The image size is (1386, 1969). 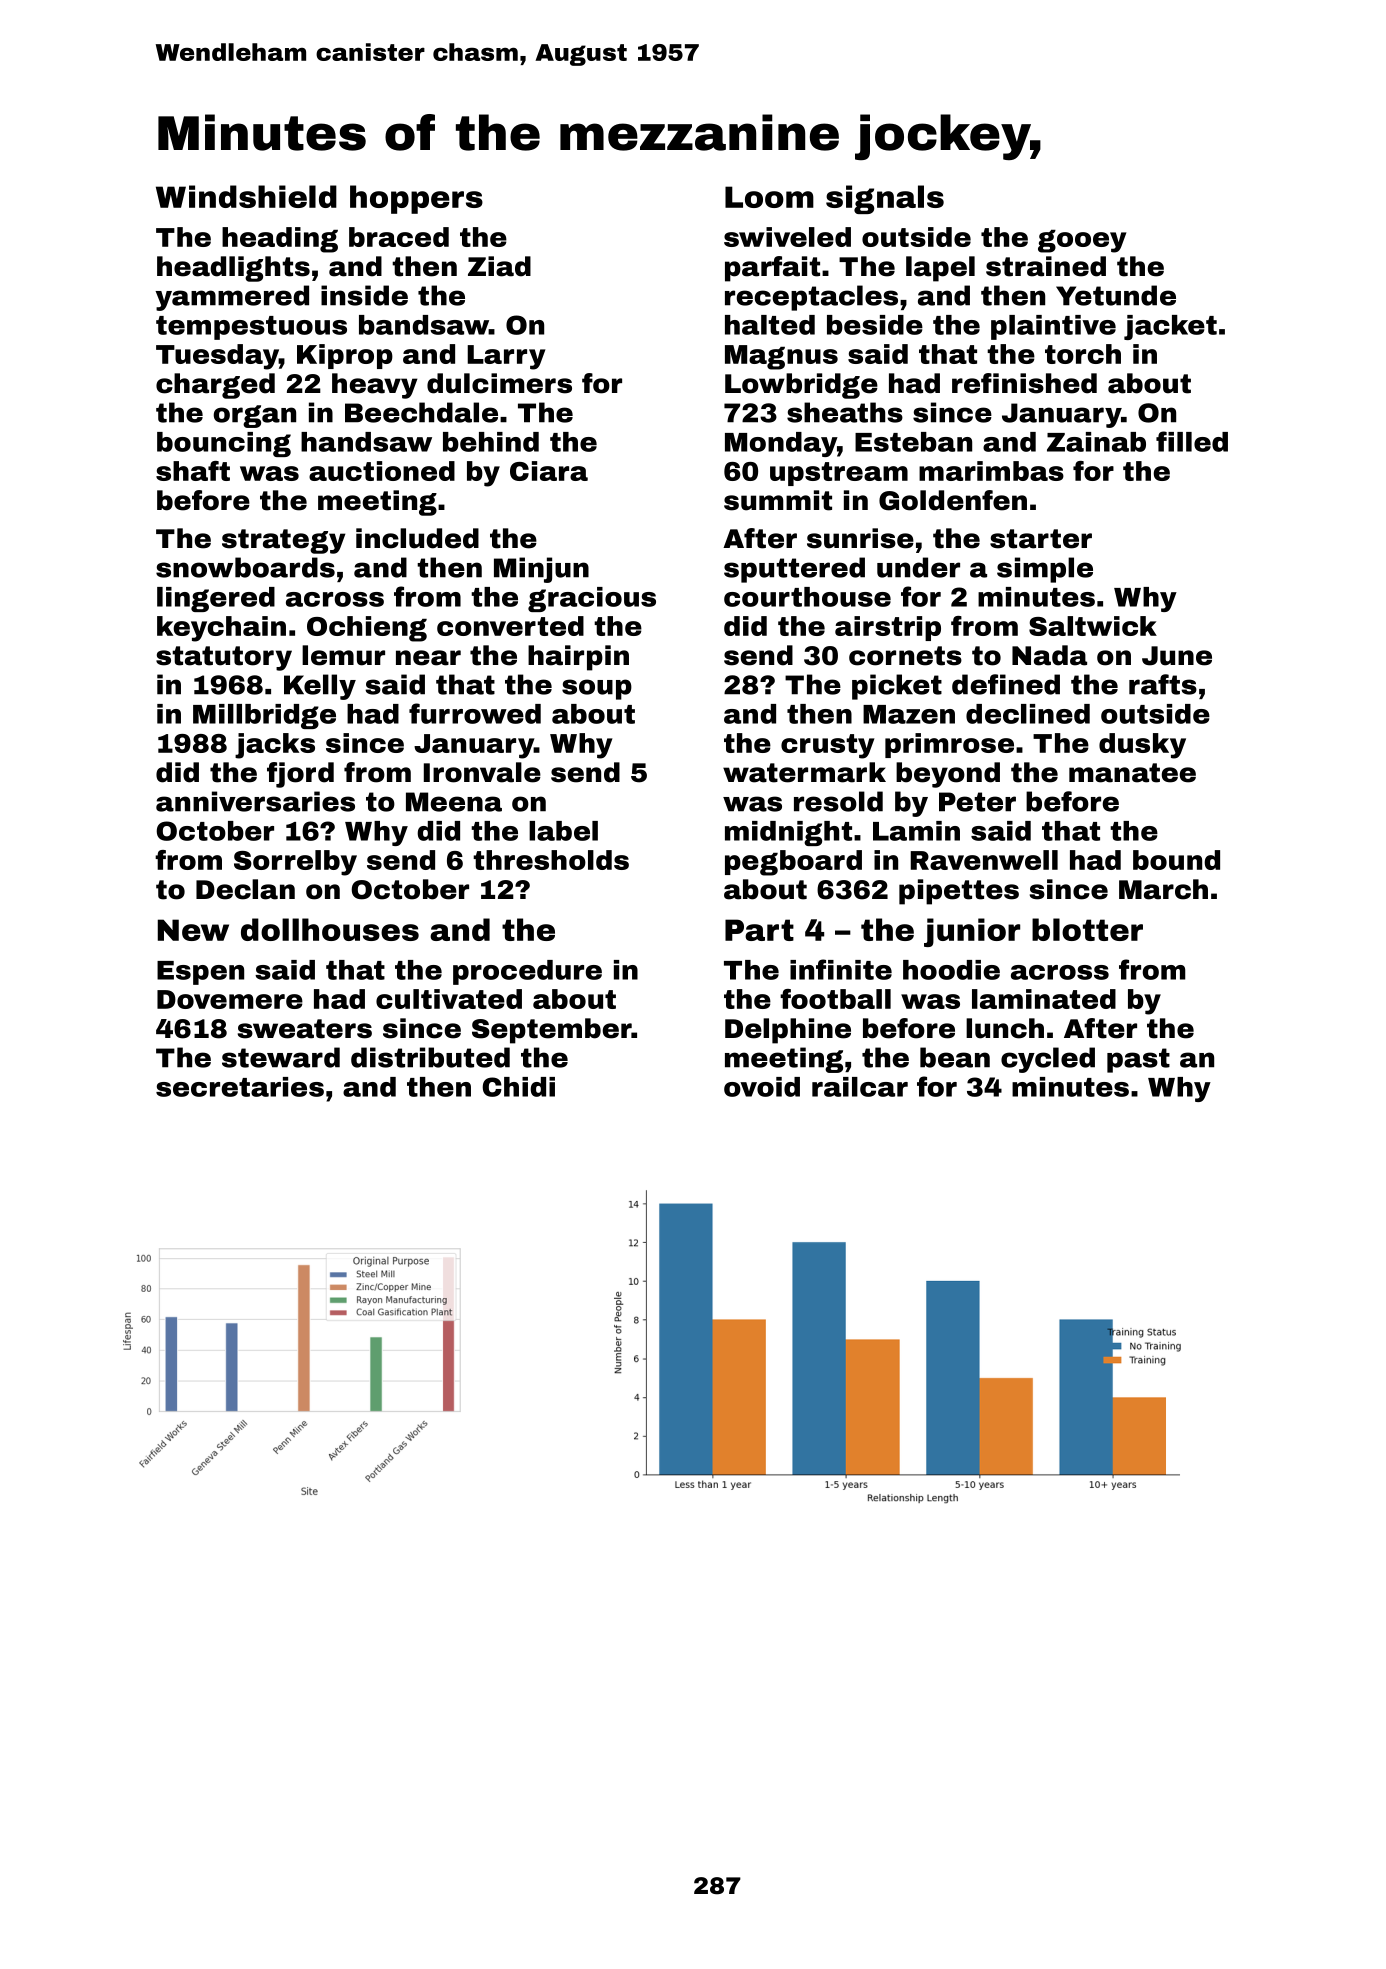 I want to click on signals, so click(x=885, y=199).
